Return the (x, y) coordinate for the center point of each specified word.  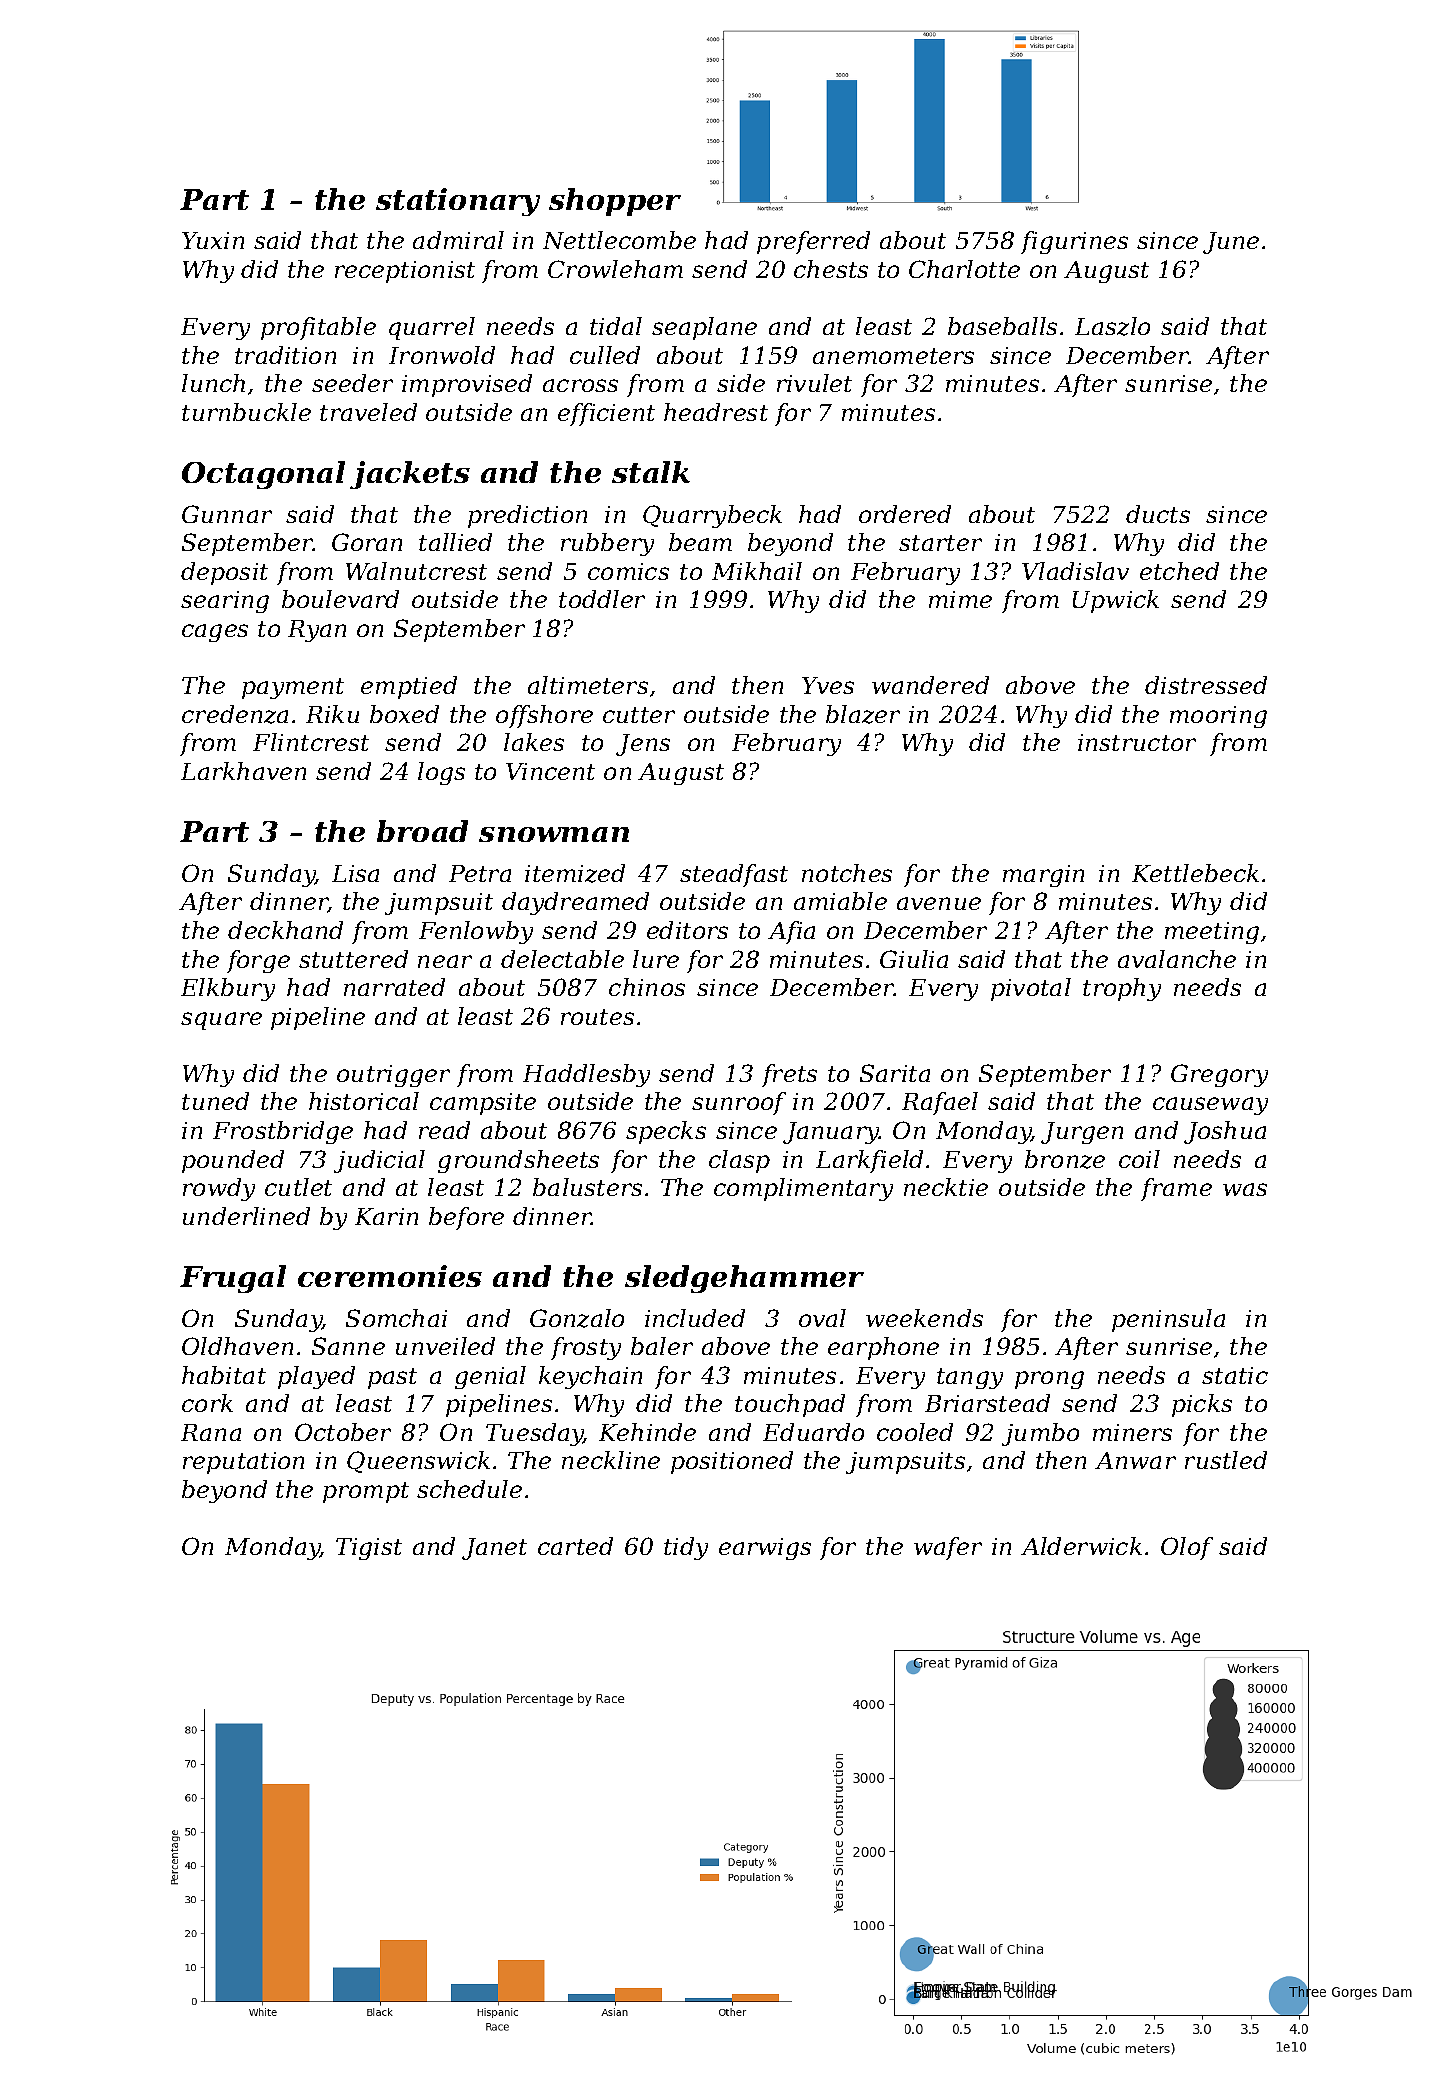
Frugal (233, 1279)
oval (822, 1318)
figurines (1074, 242)
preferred (813, 242)
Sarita (895, 1073)
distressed (1206, 685)
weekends (924, 1318)
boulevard (340, 599)
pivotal (1031, 989)
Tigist (369, 1549)
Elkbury (228, 989)
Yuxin (213, 240)
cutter (639, 715)
